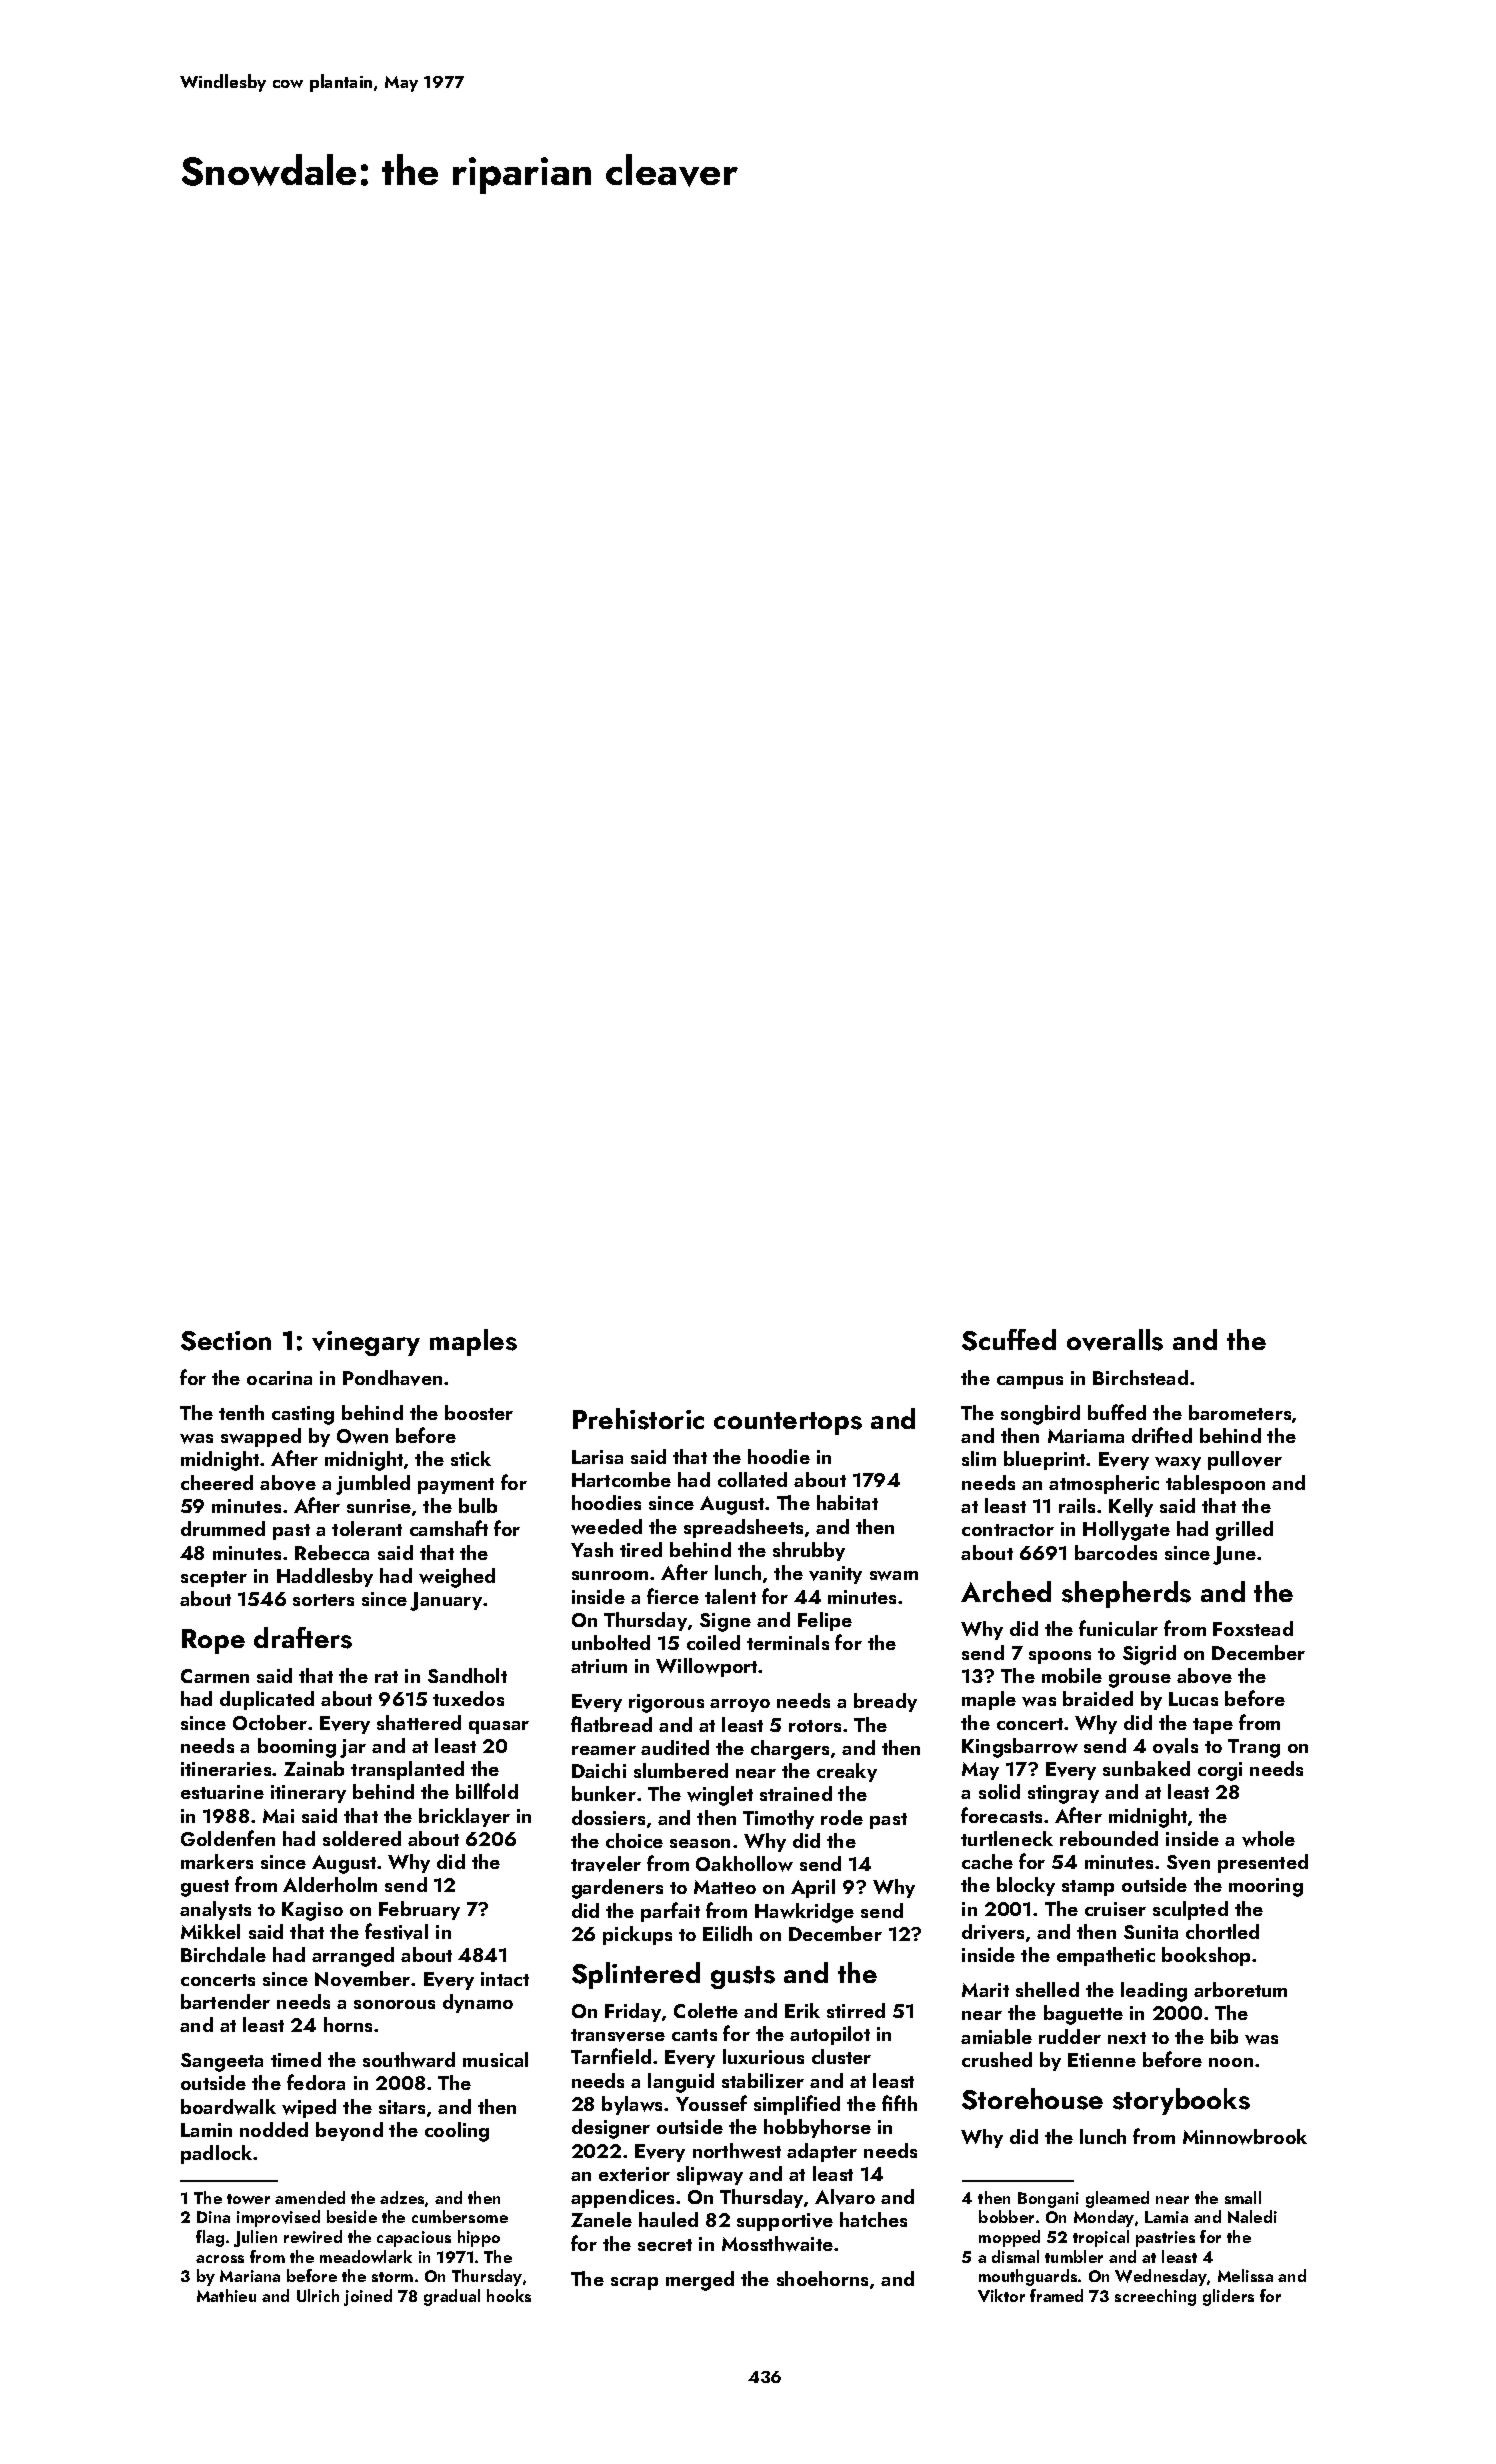 The image size is (1496, 2464). I want to click on talent, so click(730, 1596).
